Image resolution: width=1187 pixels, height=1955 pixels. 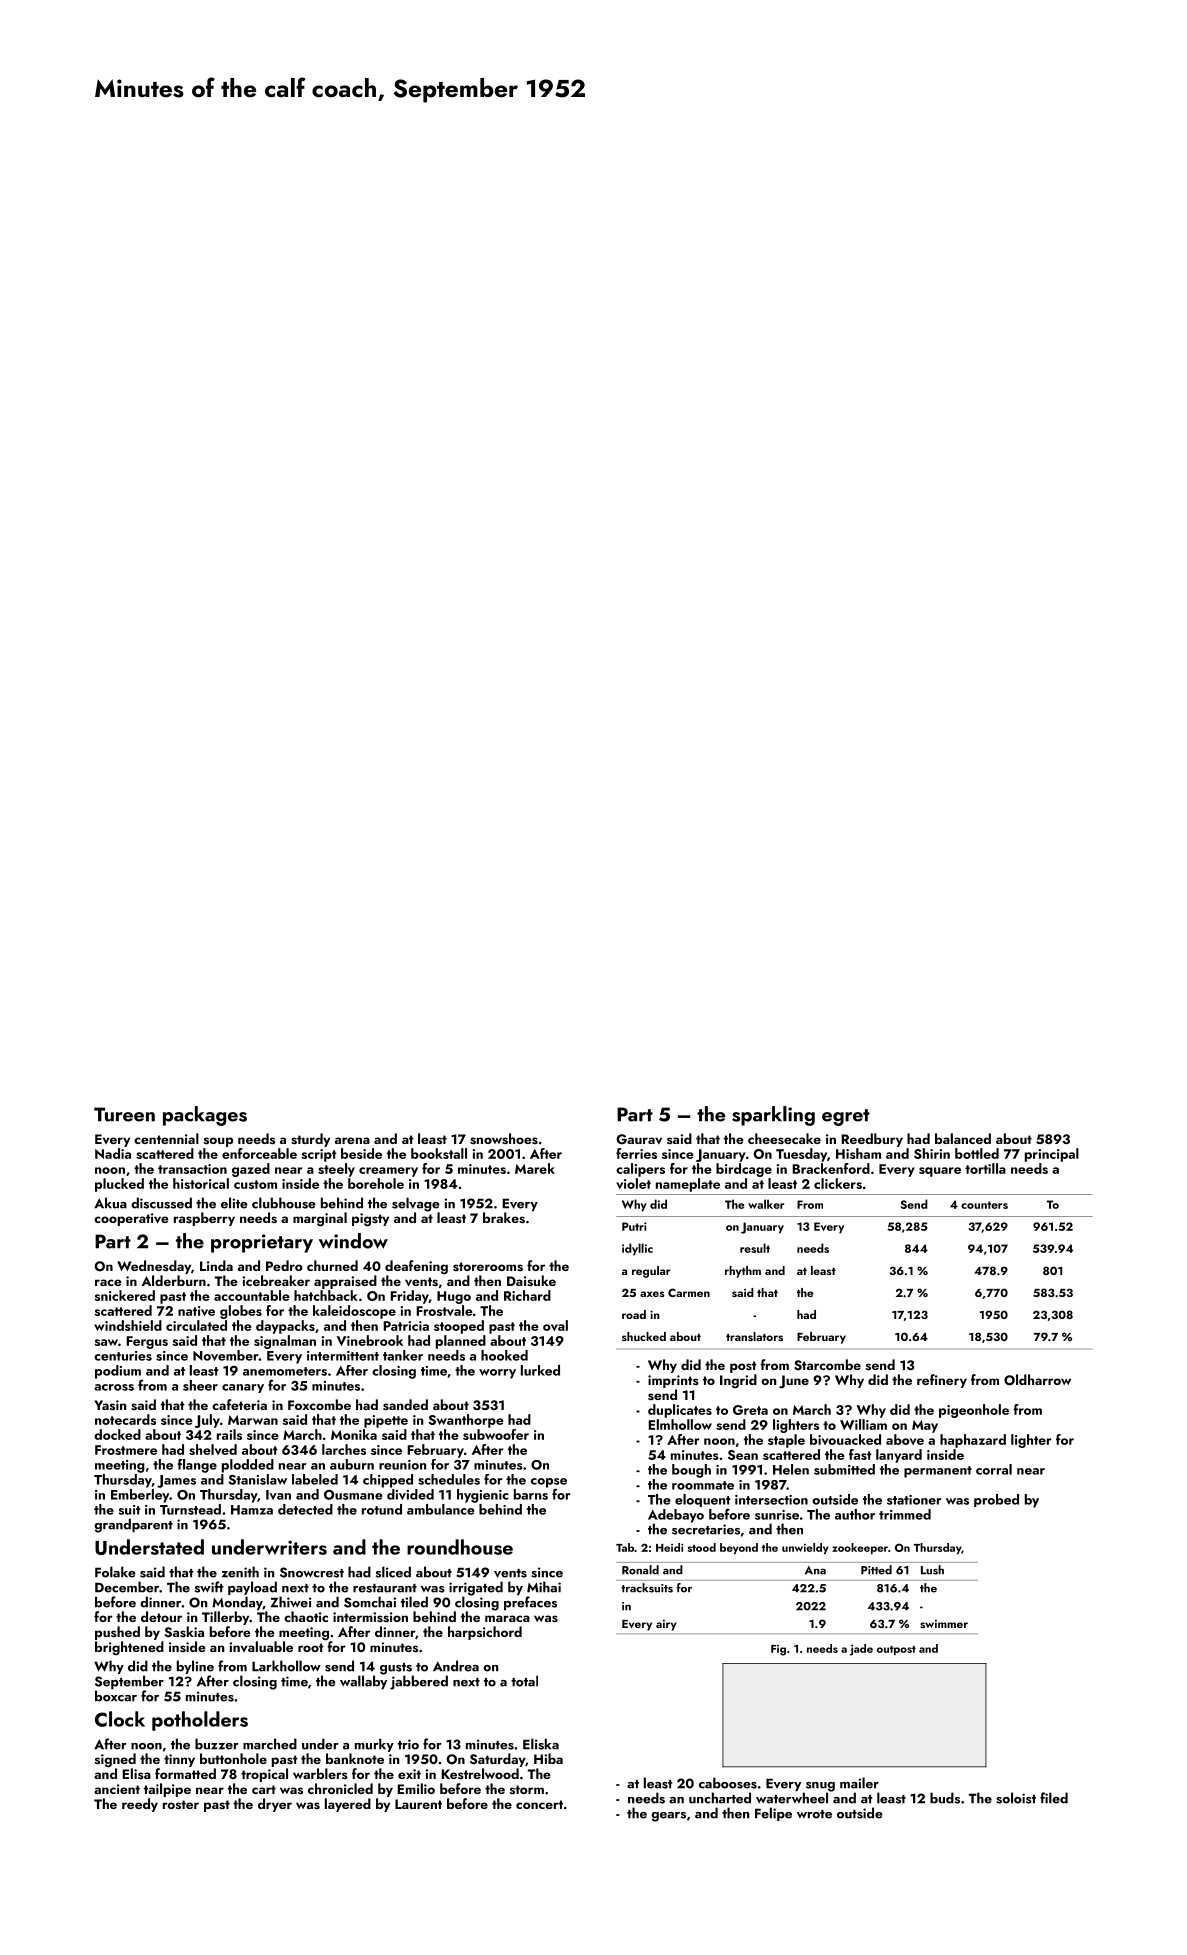 What do you see at coordinates (1037, 1380) in the page?
I see `Oldharrow` at bounding box center [1037, 1380].
